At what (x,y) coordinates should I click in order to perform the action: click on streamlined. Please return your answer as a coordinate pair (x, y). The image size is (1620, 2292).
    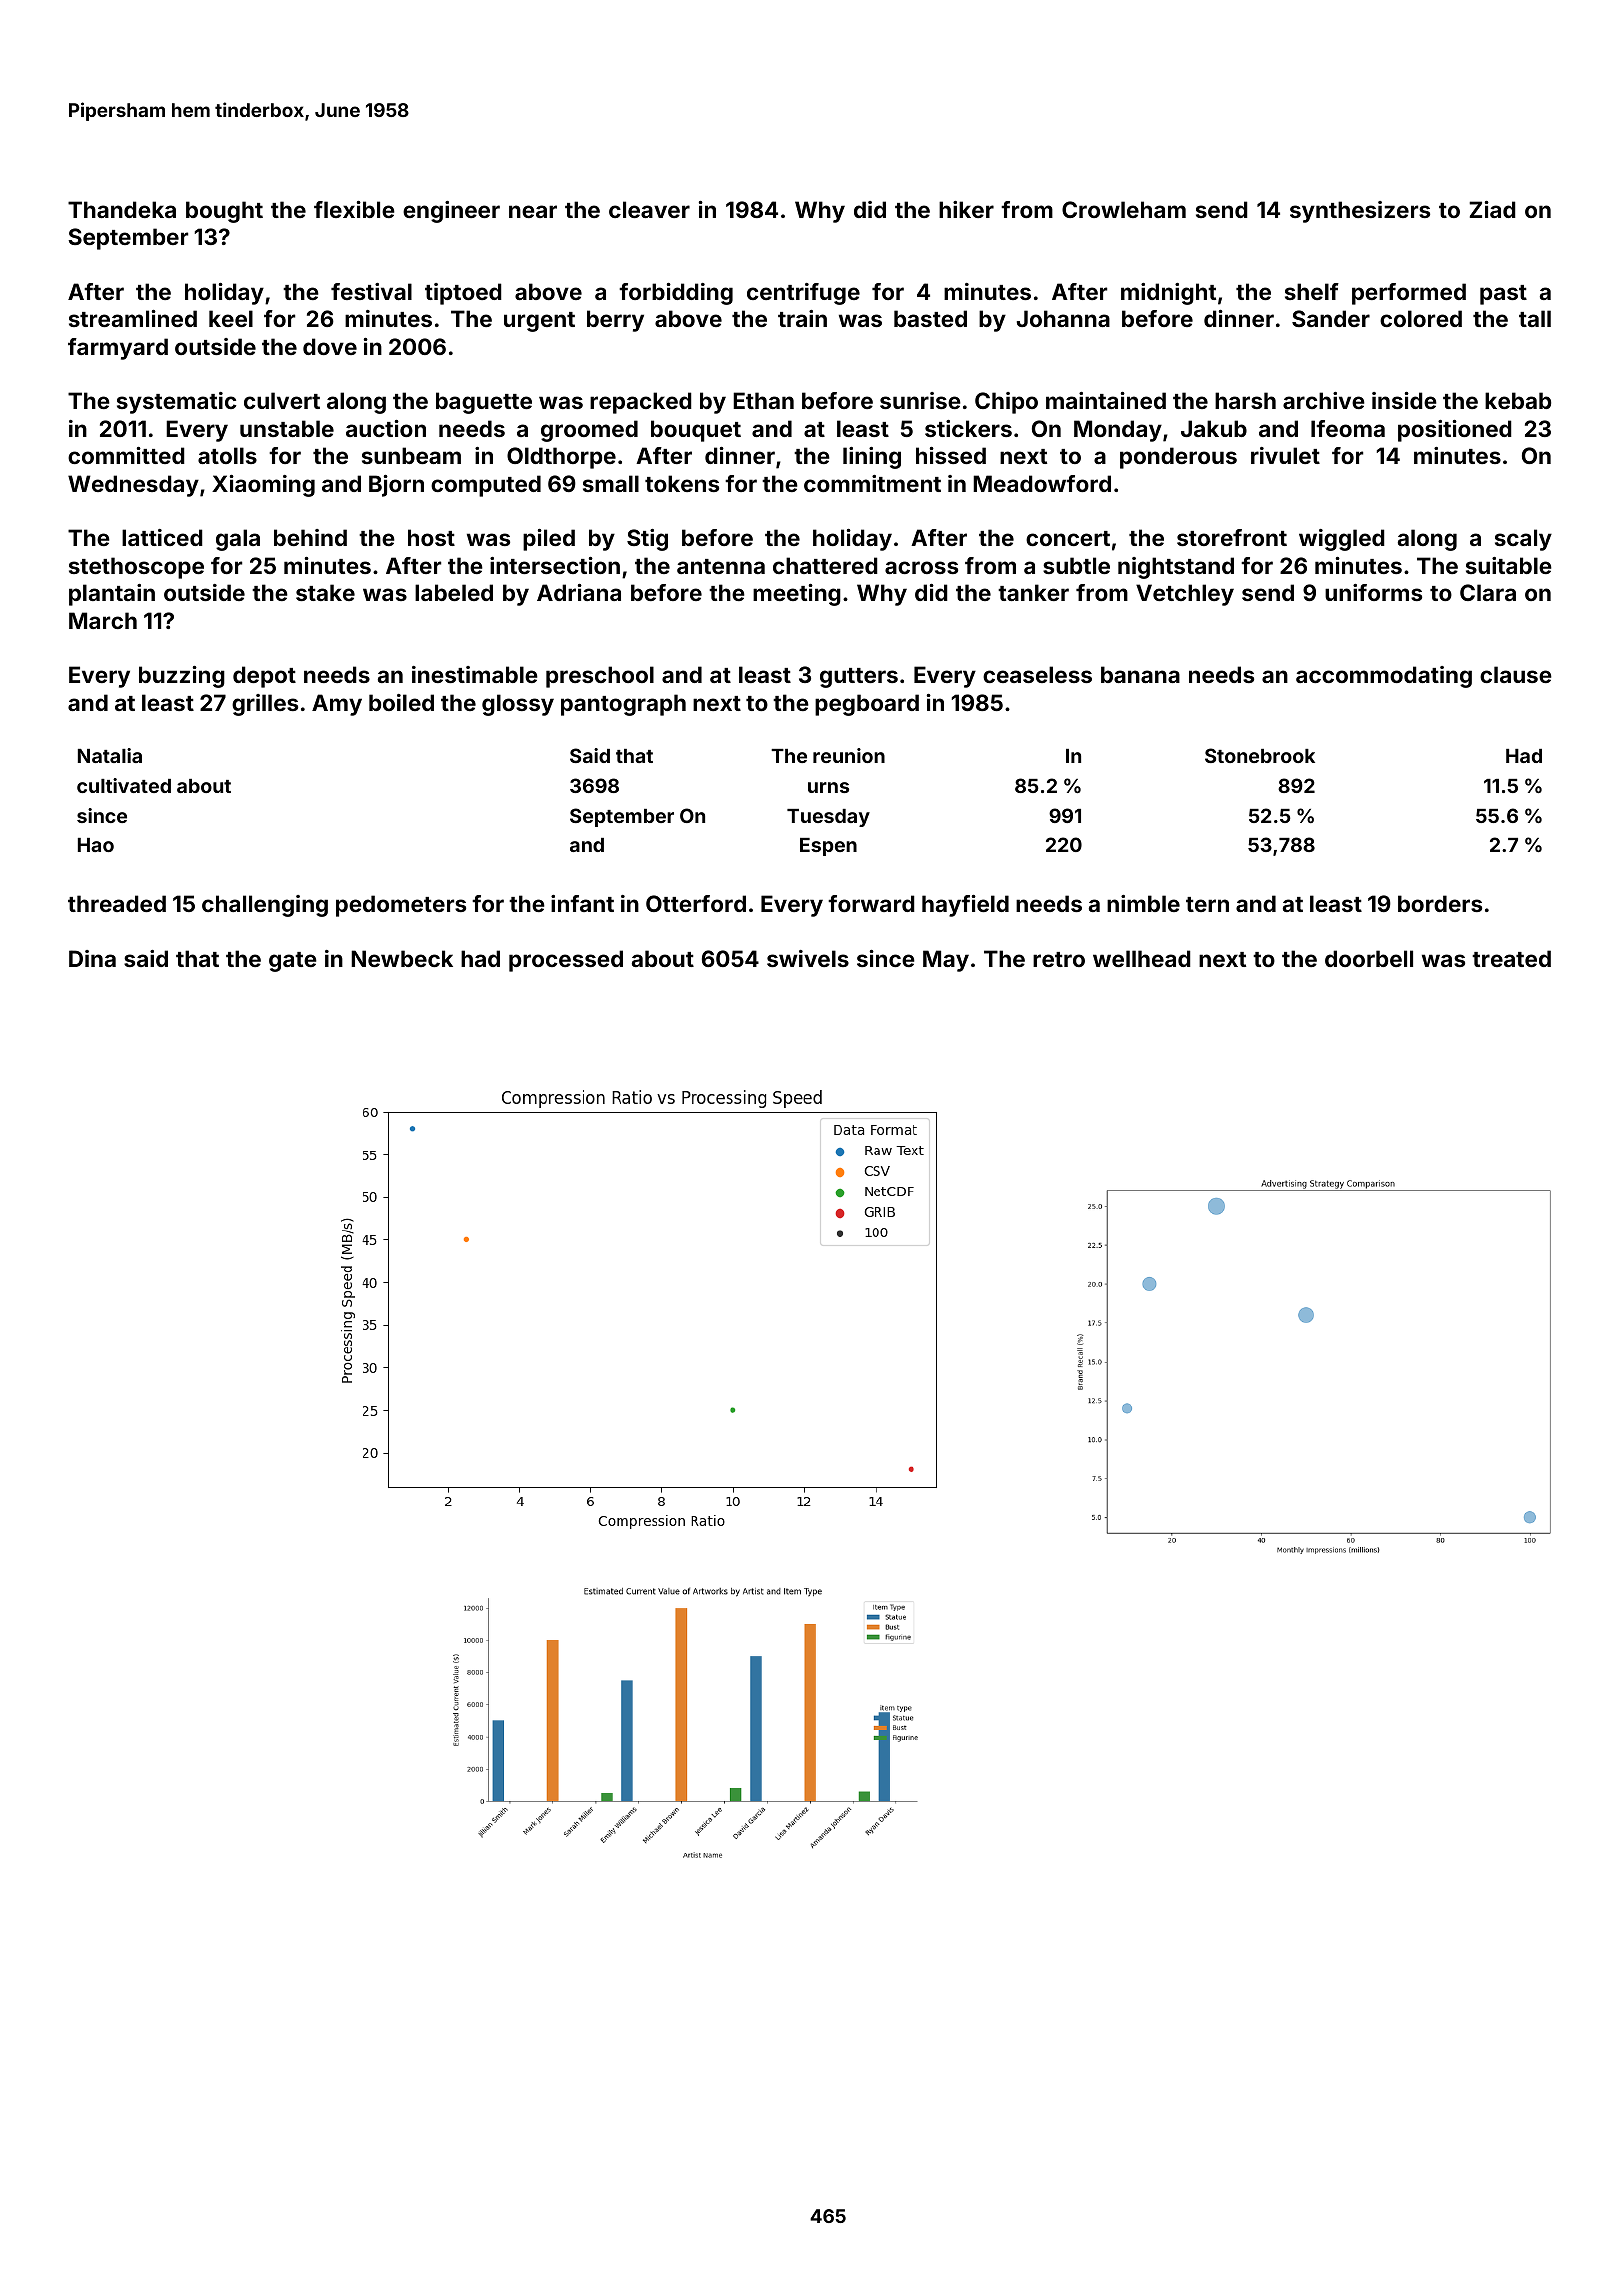
    Looking at the image, I should click on (133, 318).
